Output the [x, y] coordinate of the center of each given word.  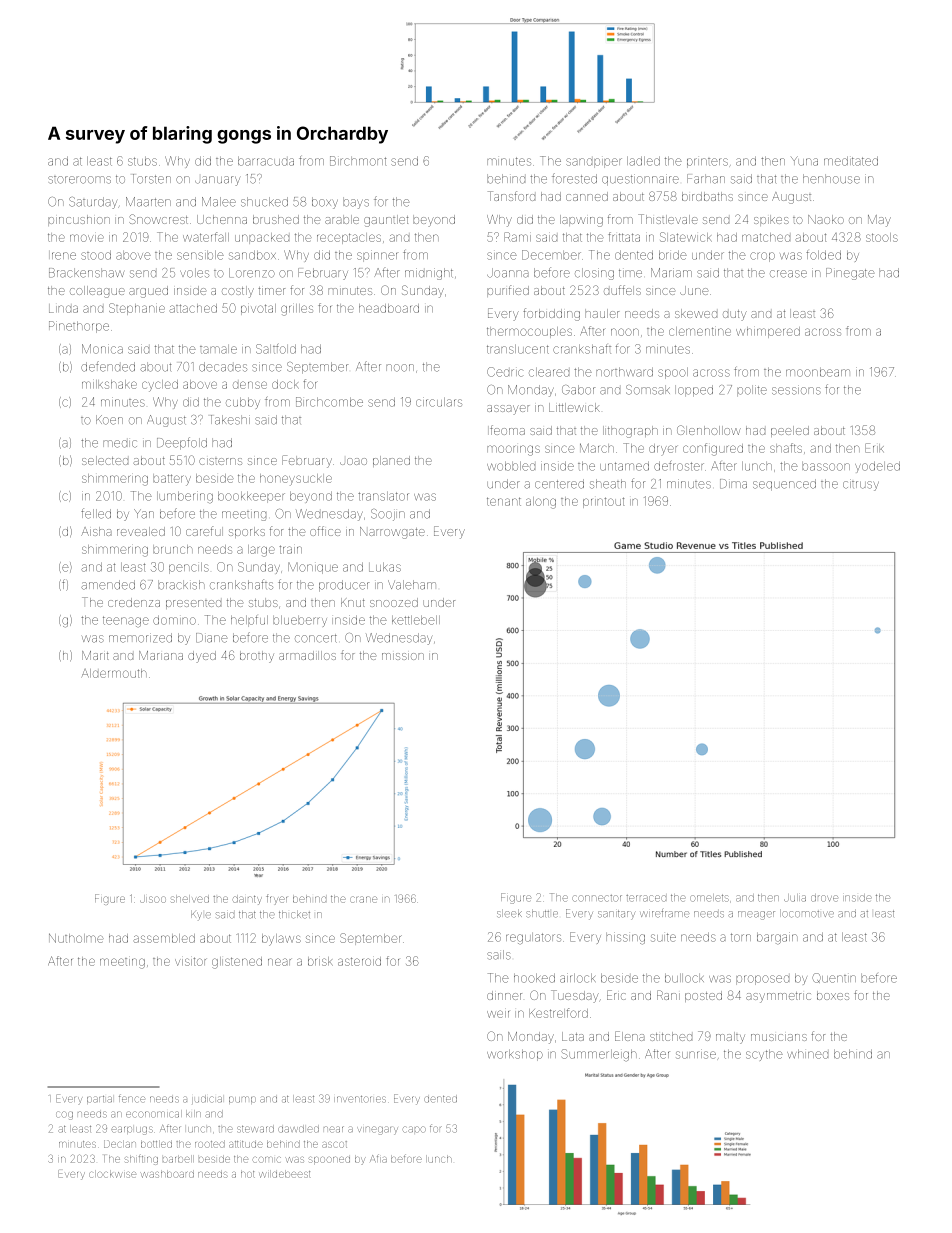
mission [403, 656]
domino [174, 620]
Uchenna [222, 219]
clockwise [112, 1174]
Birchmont [358, 161]
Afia [378, 1158]
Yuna [804, 161]
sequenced [784, 485]
